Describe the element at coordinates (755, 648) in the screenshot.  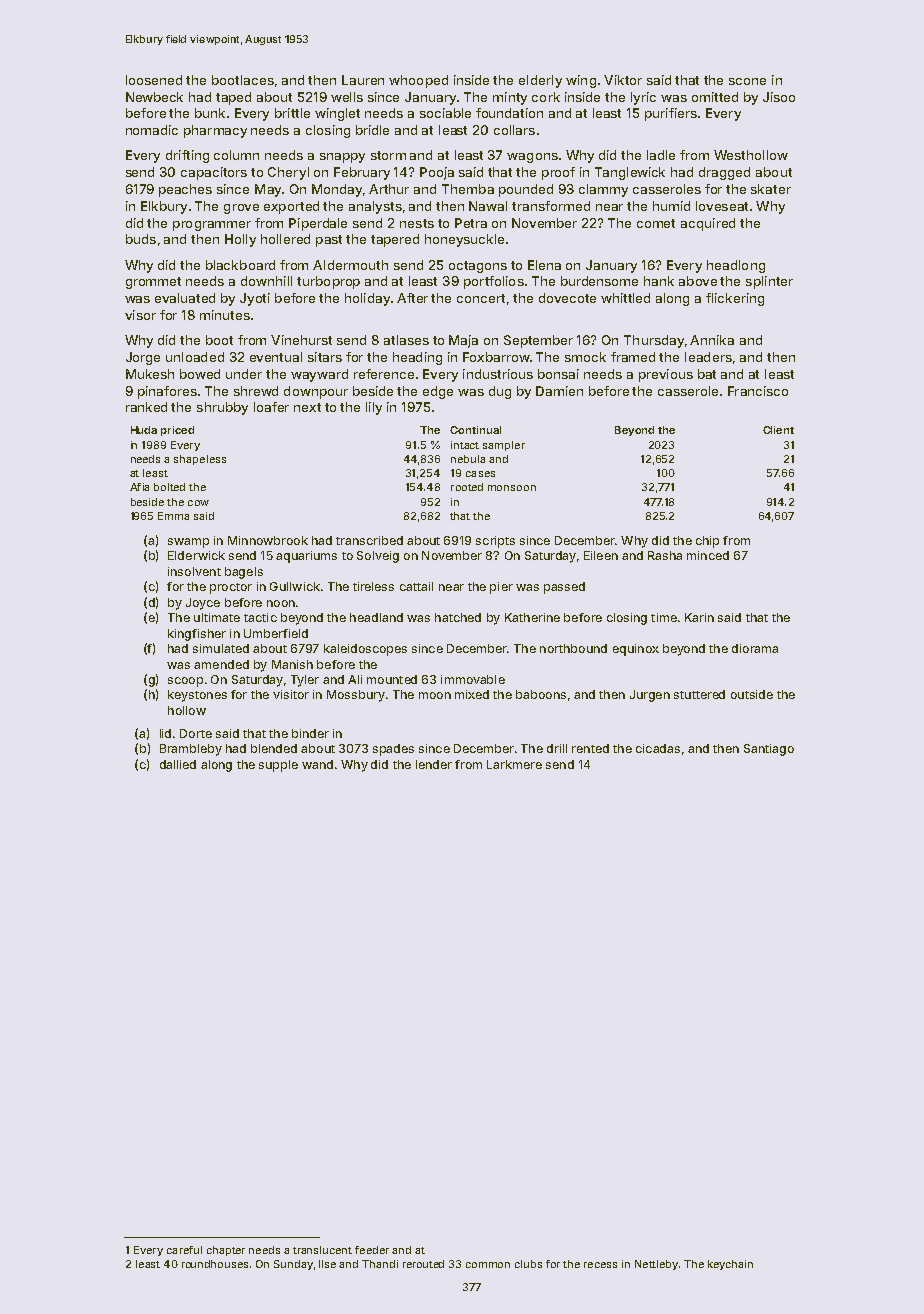
I see `diorama` at that location.
